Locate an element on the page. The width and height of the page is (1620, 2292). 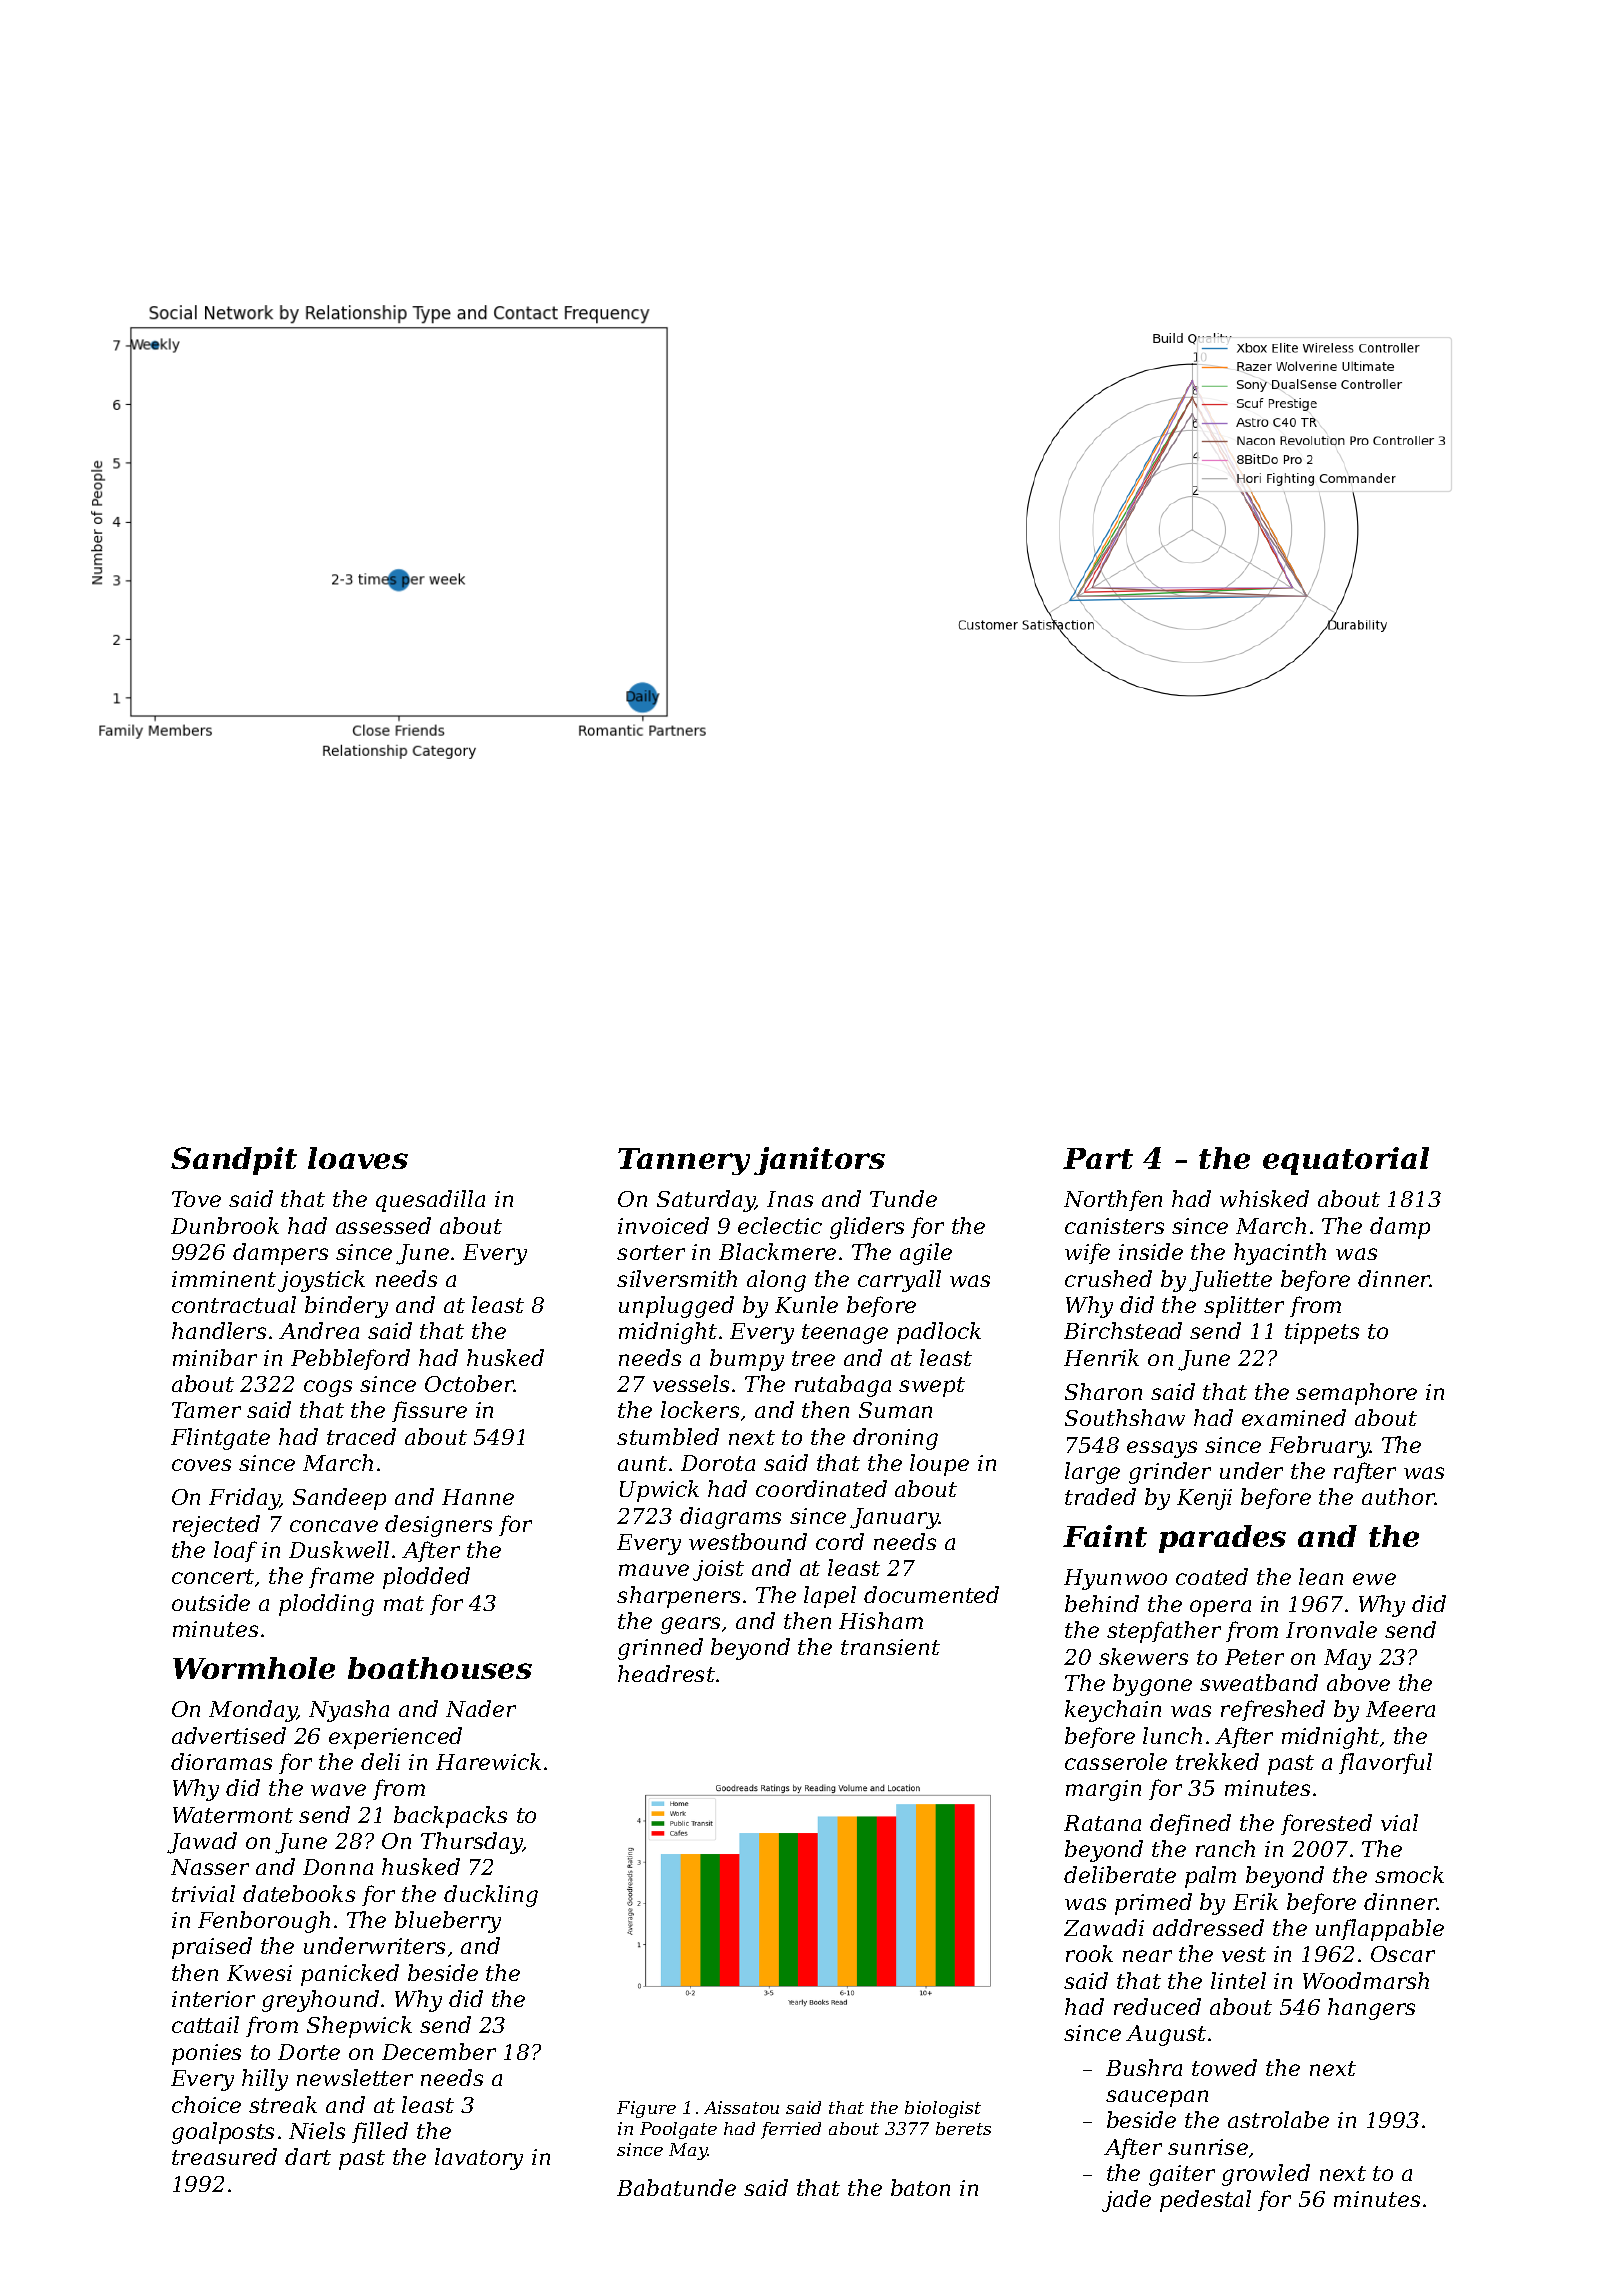
praised is located at coordinates (212, 1948).
